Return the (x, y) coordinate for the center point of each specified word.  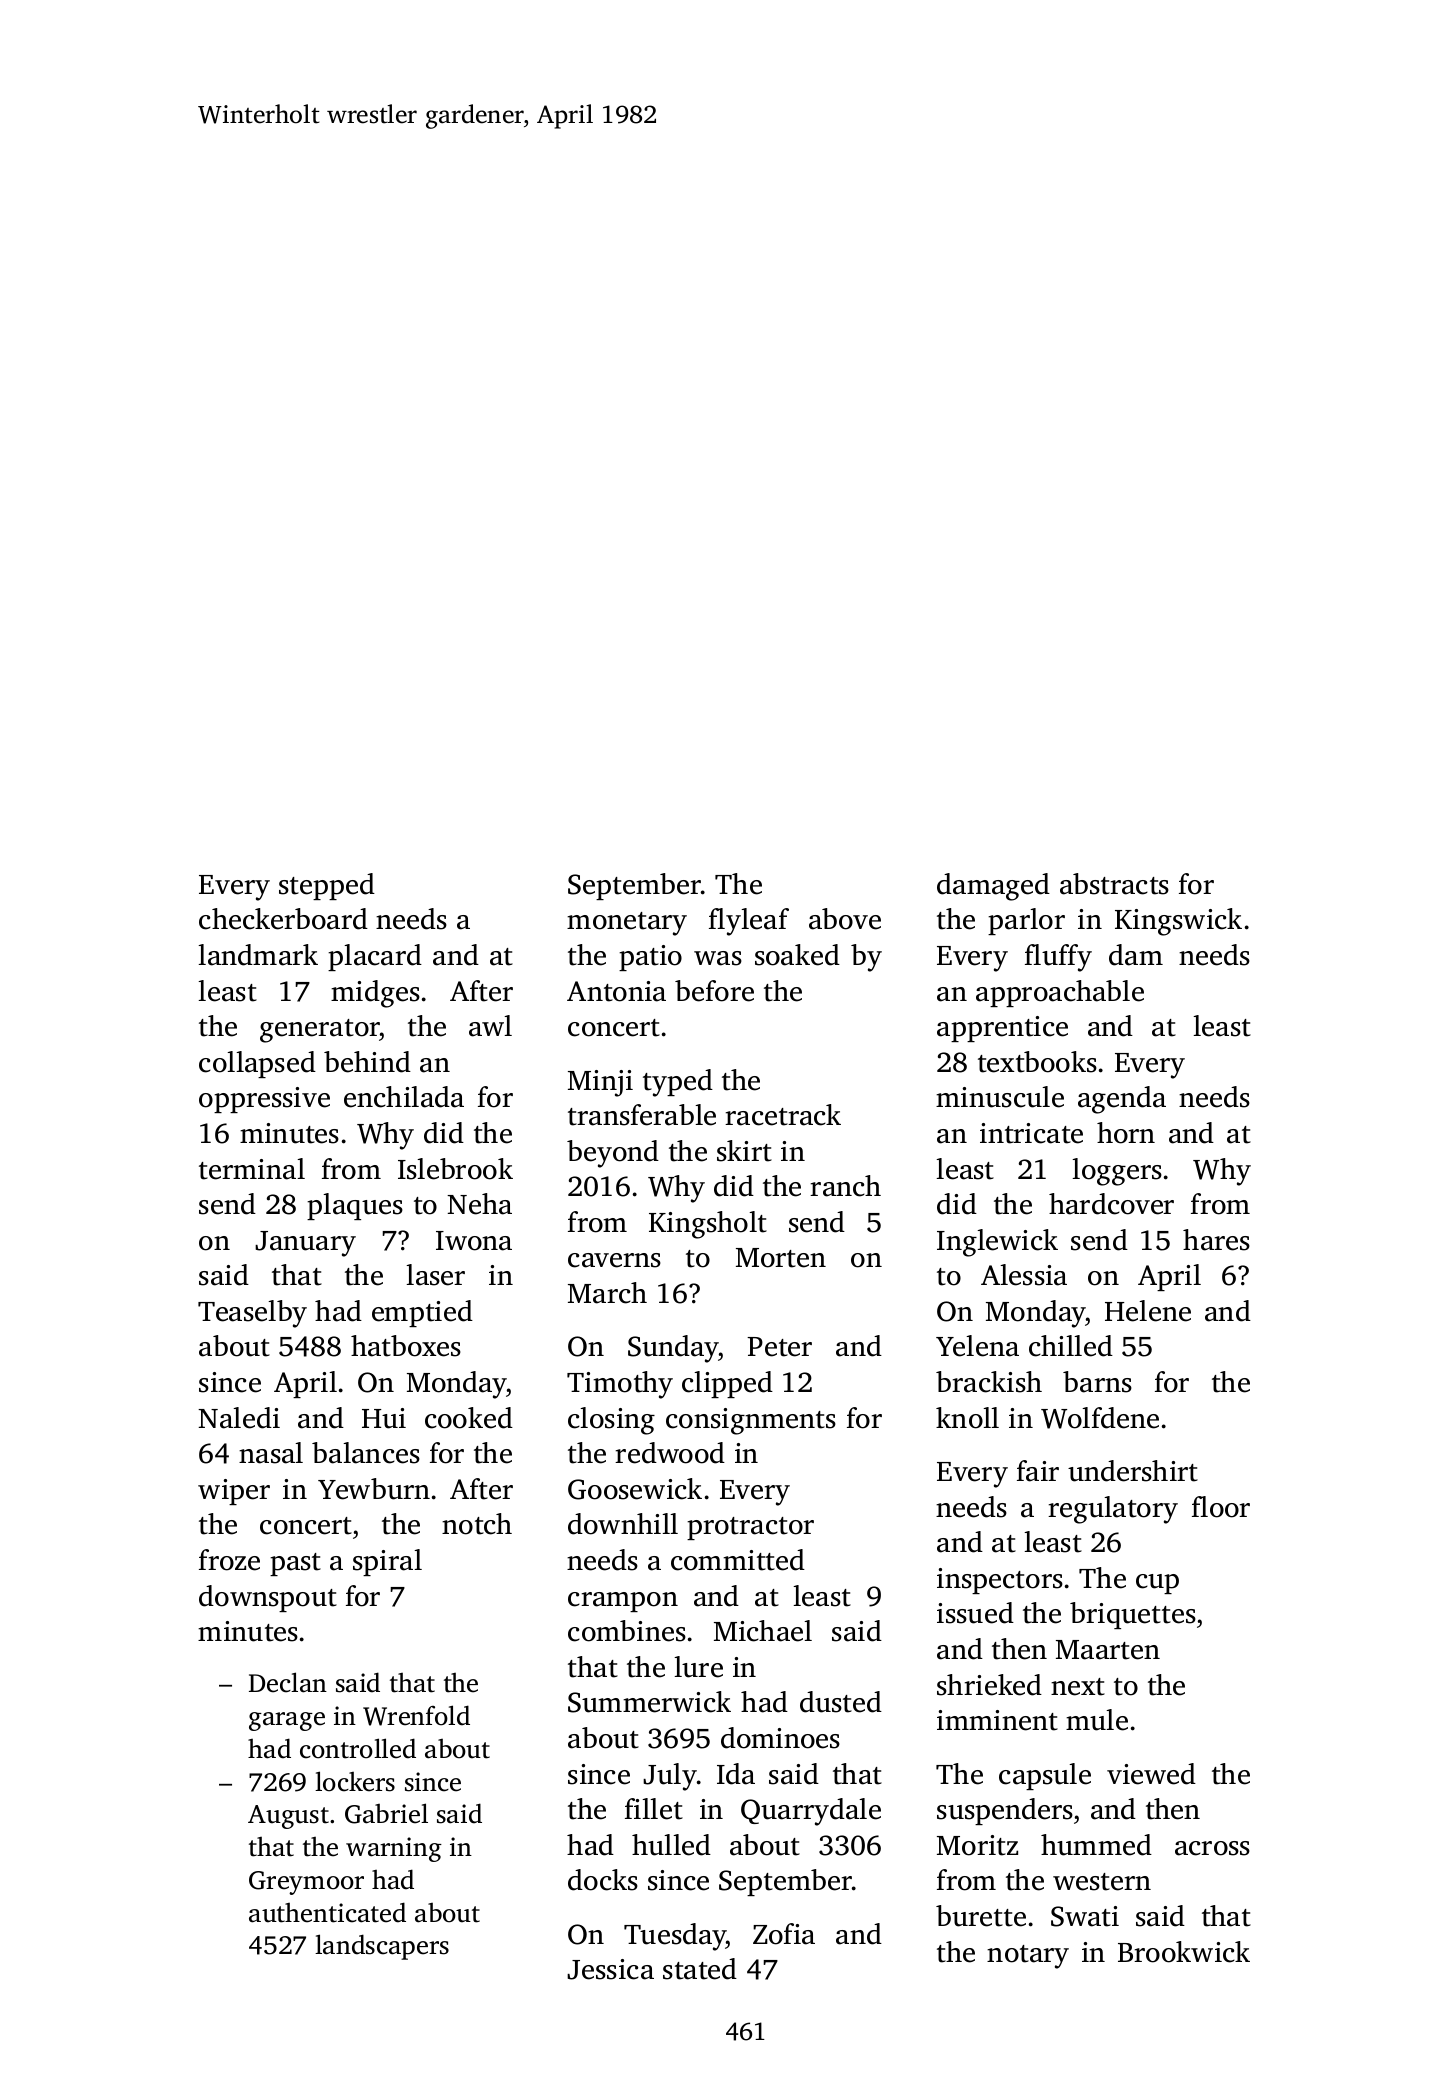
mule (1097, 1720)
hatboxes (406, 1346)
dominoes (780, 1738)
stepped (327, 886)
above (845, 919)
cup (1157, 1584)
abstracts (1114, 884)
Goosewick (635, 1489)
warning (394, 1849)
